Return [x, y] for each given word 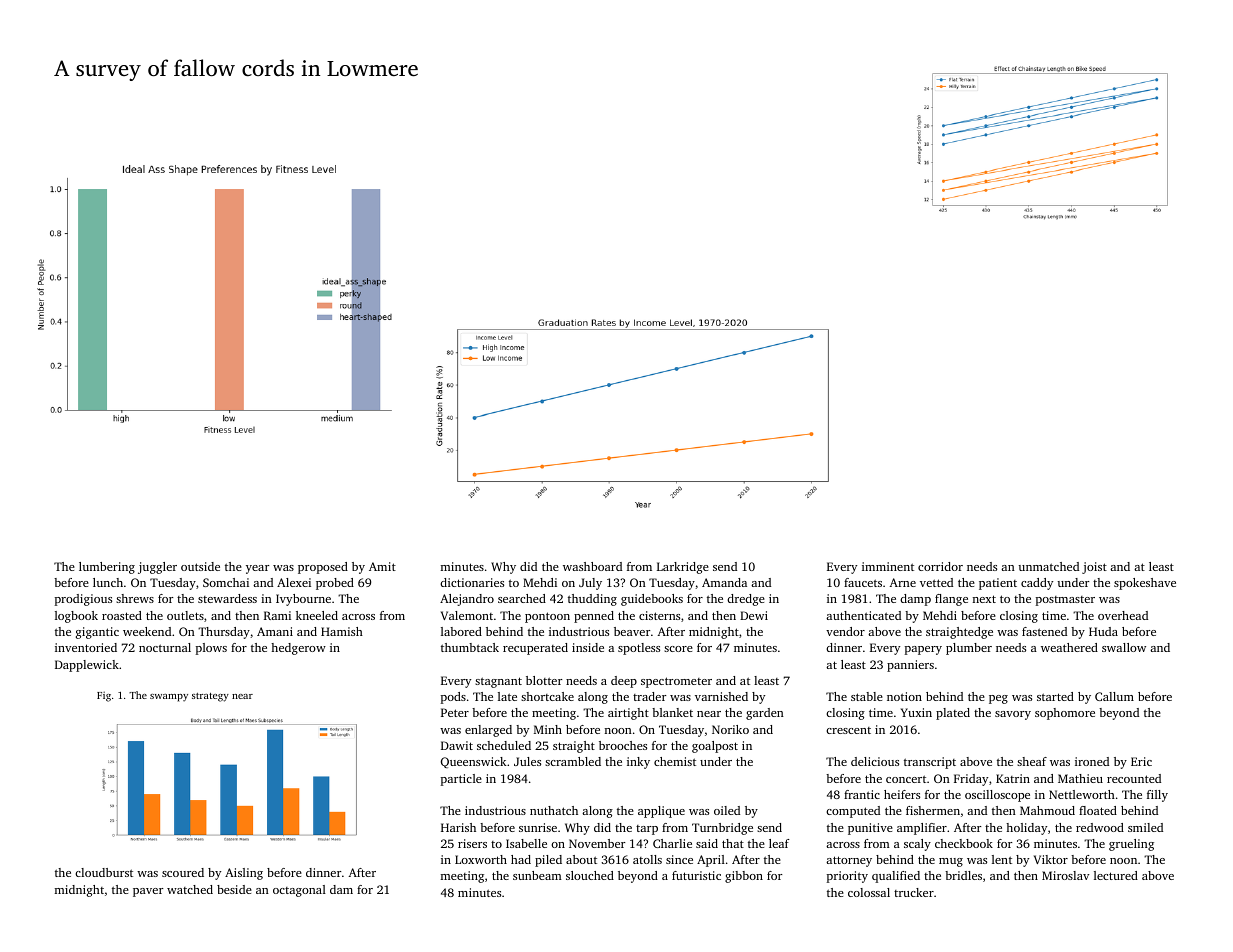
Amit [382, 566]
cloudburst [104, 872]
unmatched [1048, 566]
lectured [1116, 875]
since [679, 859]
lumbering [107, 568]
